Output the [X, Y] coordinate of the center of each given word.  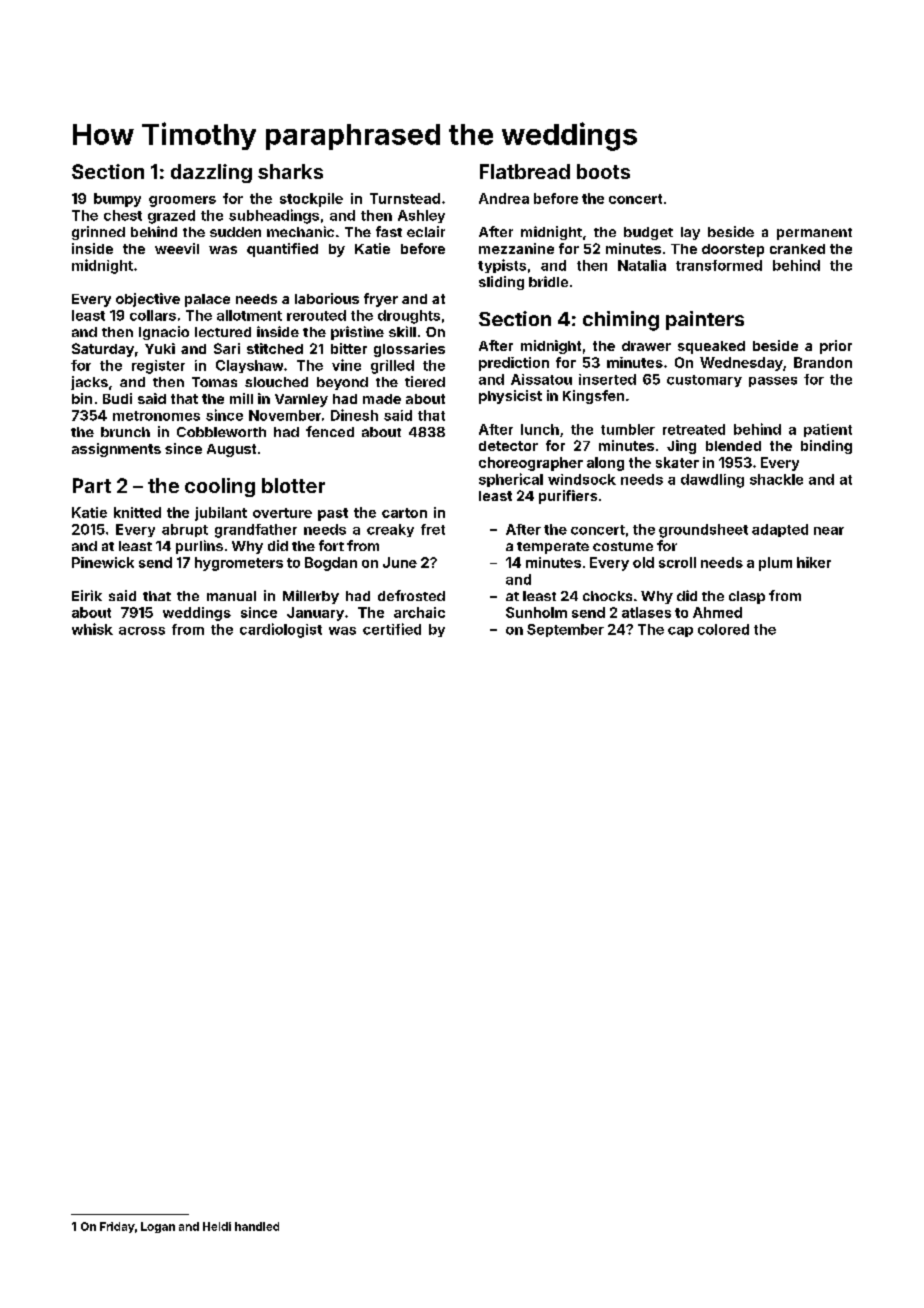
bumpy [117, 200]
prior [836, 347]
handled [257, 1226]
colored [723, 629]
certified [392, 629]
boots [603, 171]
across [142, 631]
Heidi [217, 1226]
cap [680, 632]
